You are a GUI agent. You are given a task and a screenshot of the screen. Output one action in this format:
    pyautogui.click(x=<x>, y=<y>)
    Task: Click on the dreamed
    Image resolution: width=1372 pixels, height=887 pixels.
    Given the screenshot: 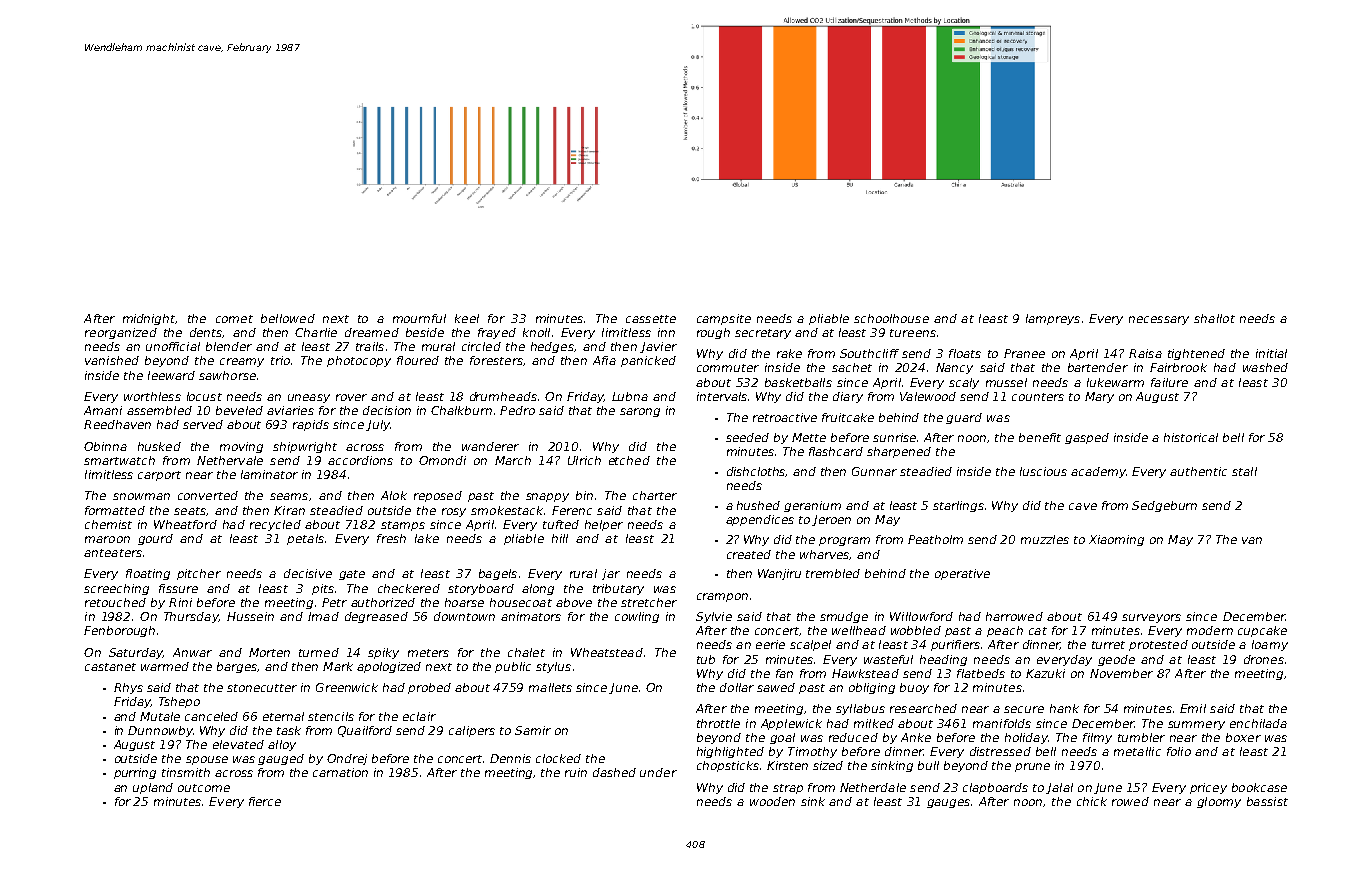 What is the action you would take?
    pyautogui.click(x=372, y=332)
